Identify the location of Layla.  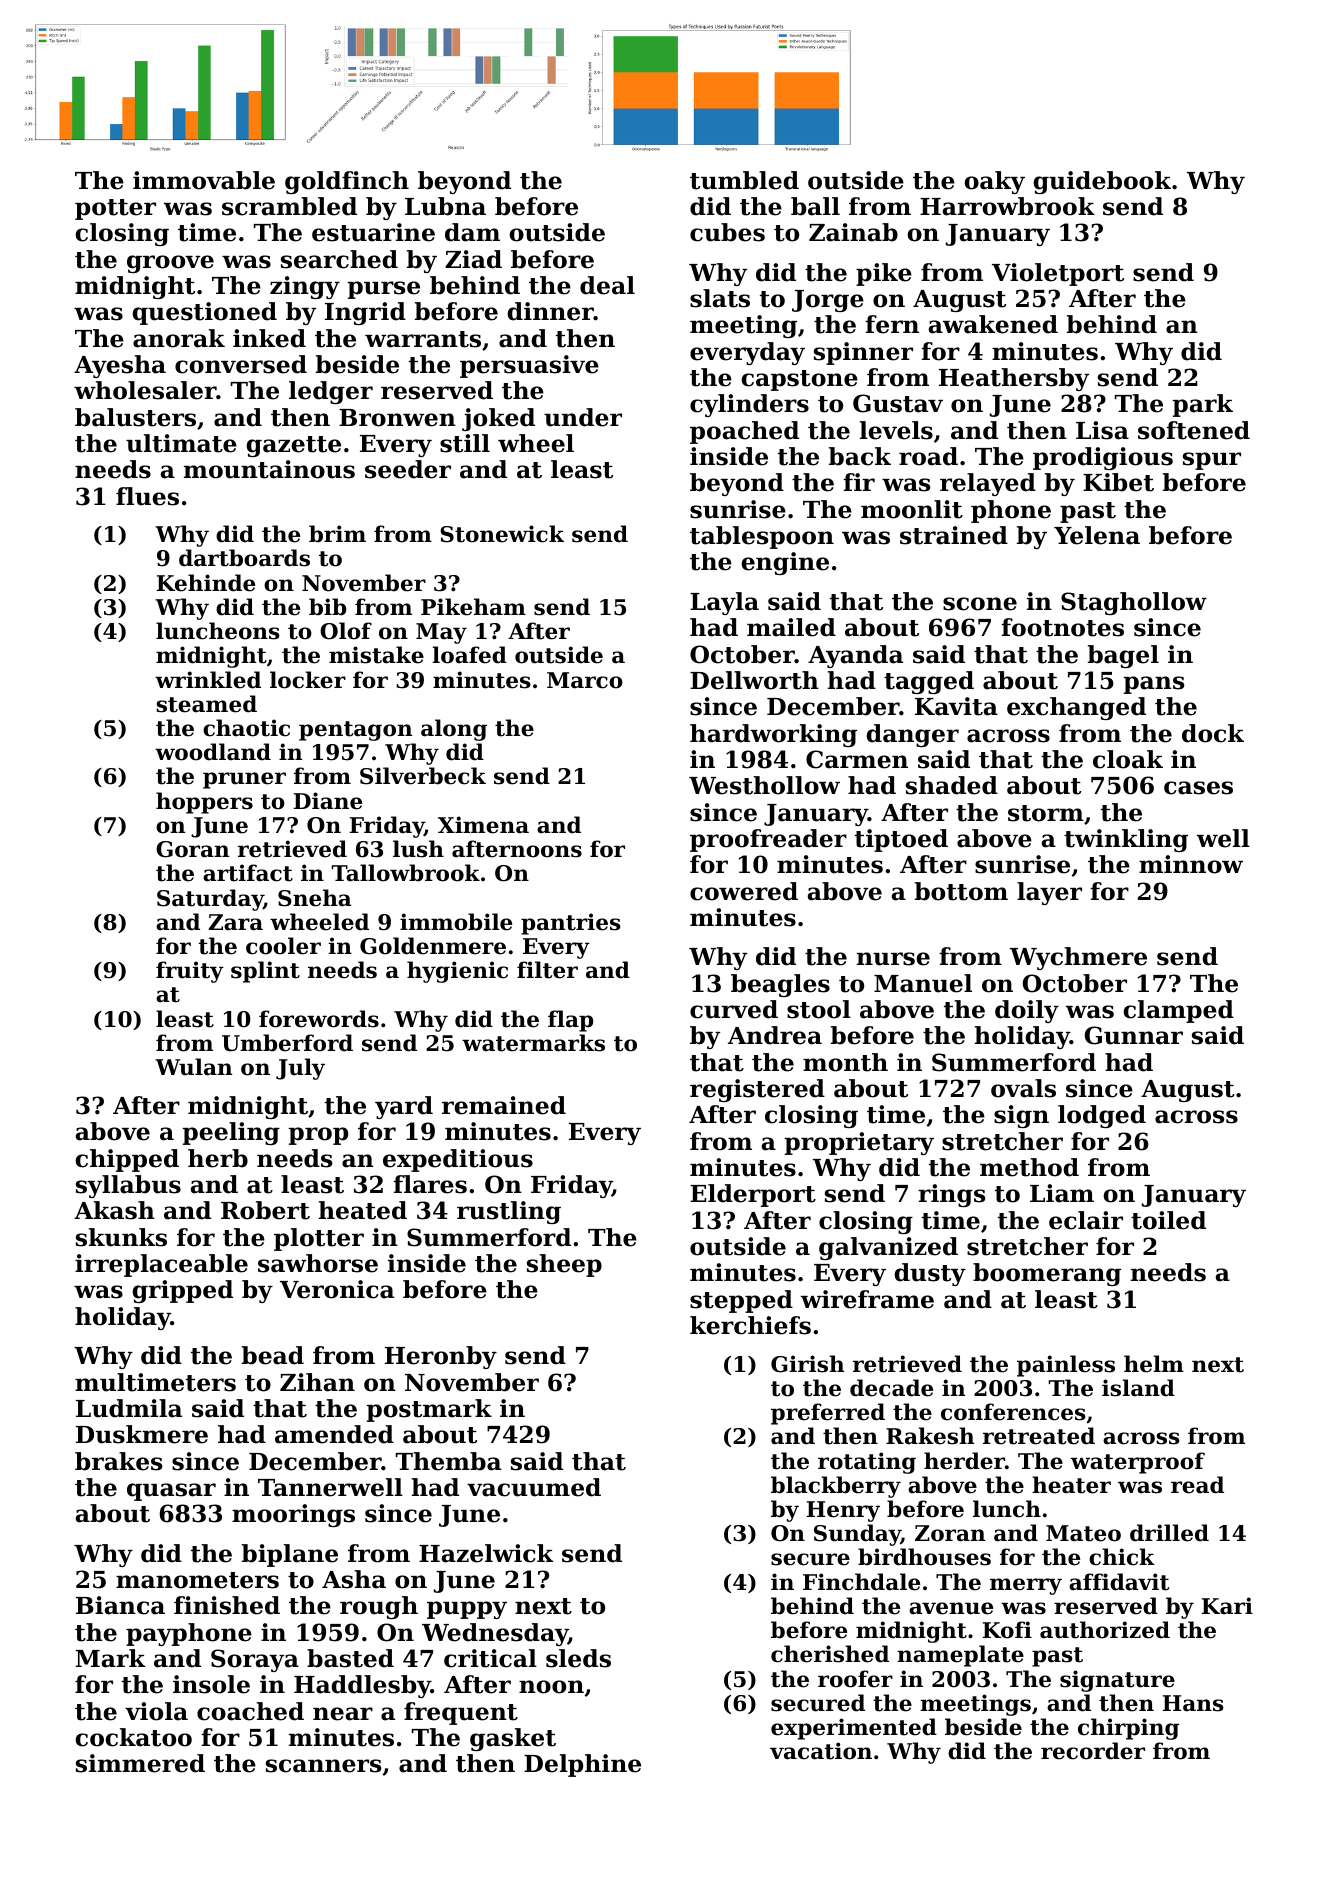
(724, 603).
